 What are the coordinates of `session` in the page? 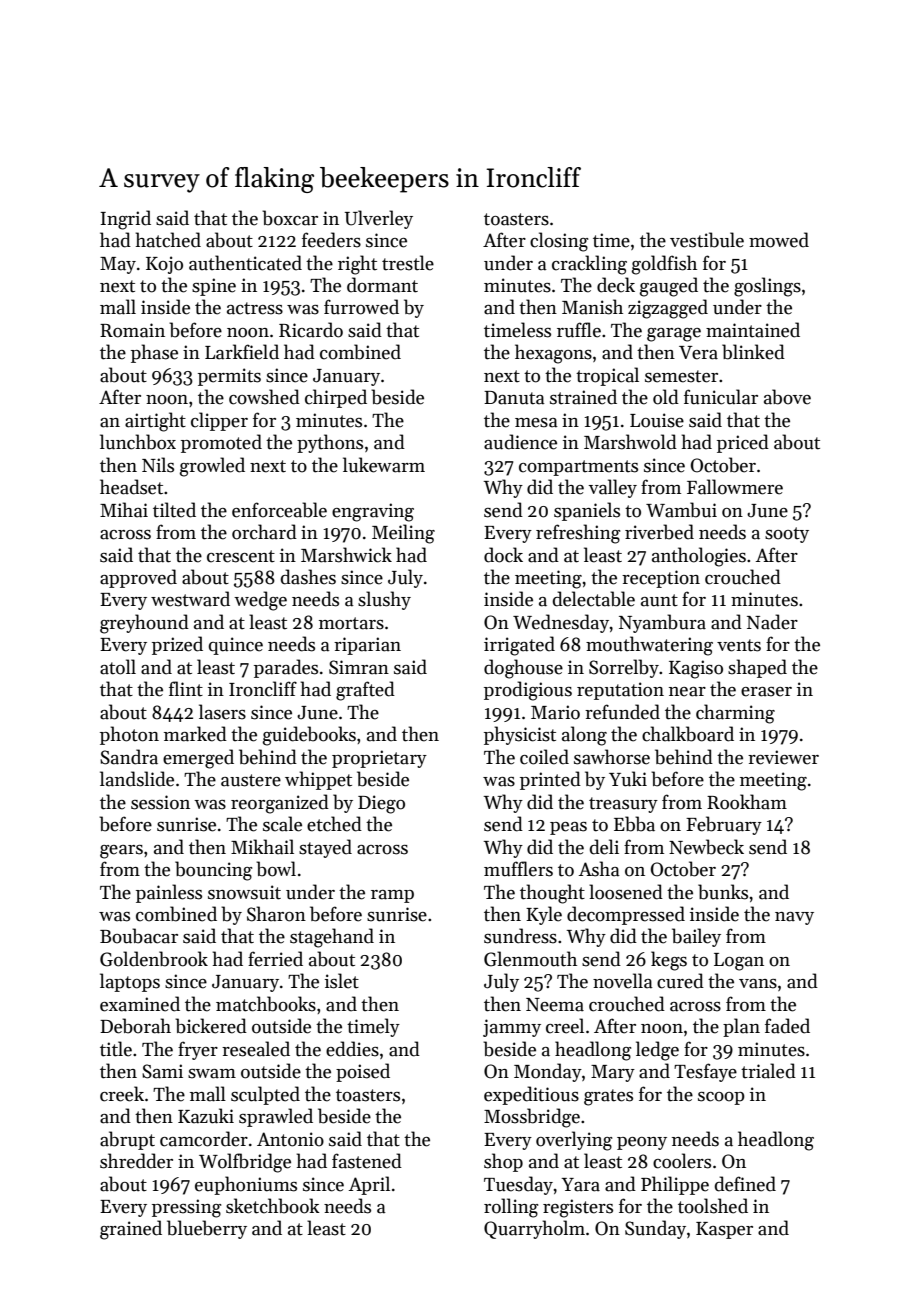 It's located at (160, 802).
